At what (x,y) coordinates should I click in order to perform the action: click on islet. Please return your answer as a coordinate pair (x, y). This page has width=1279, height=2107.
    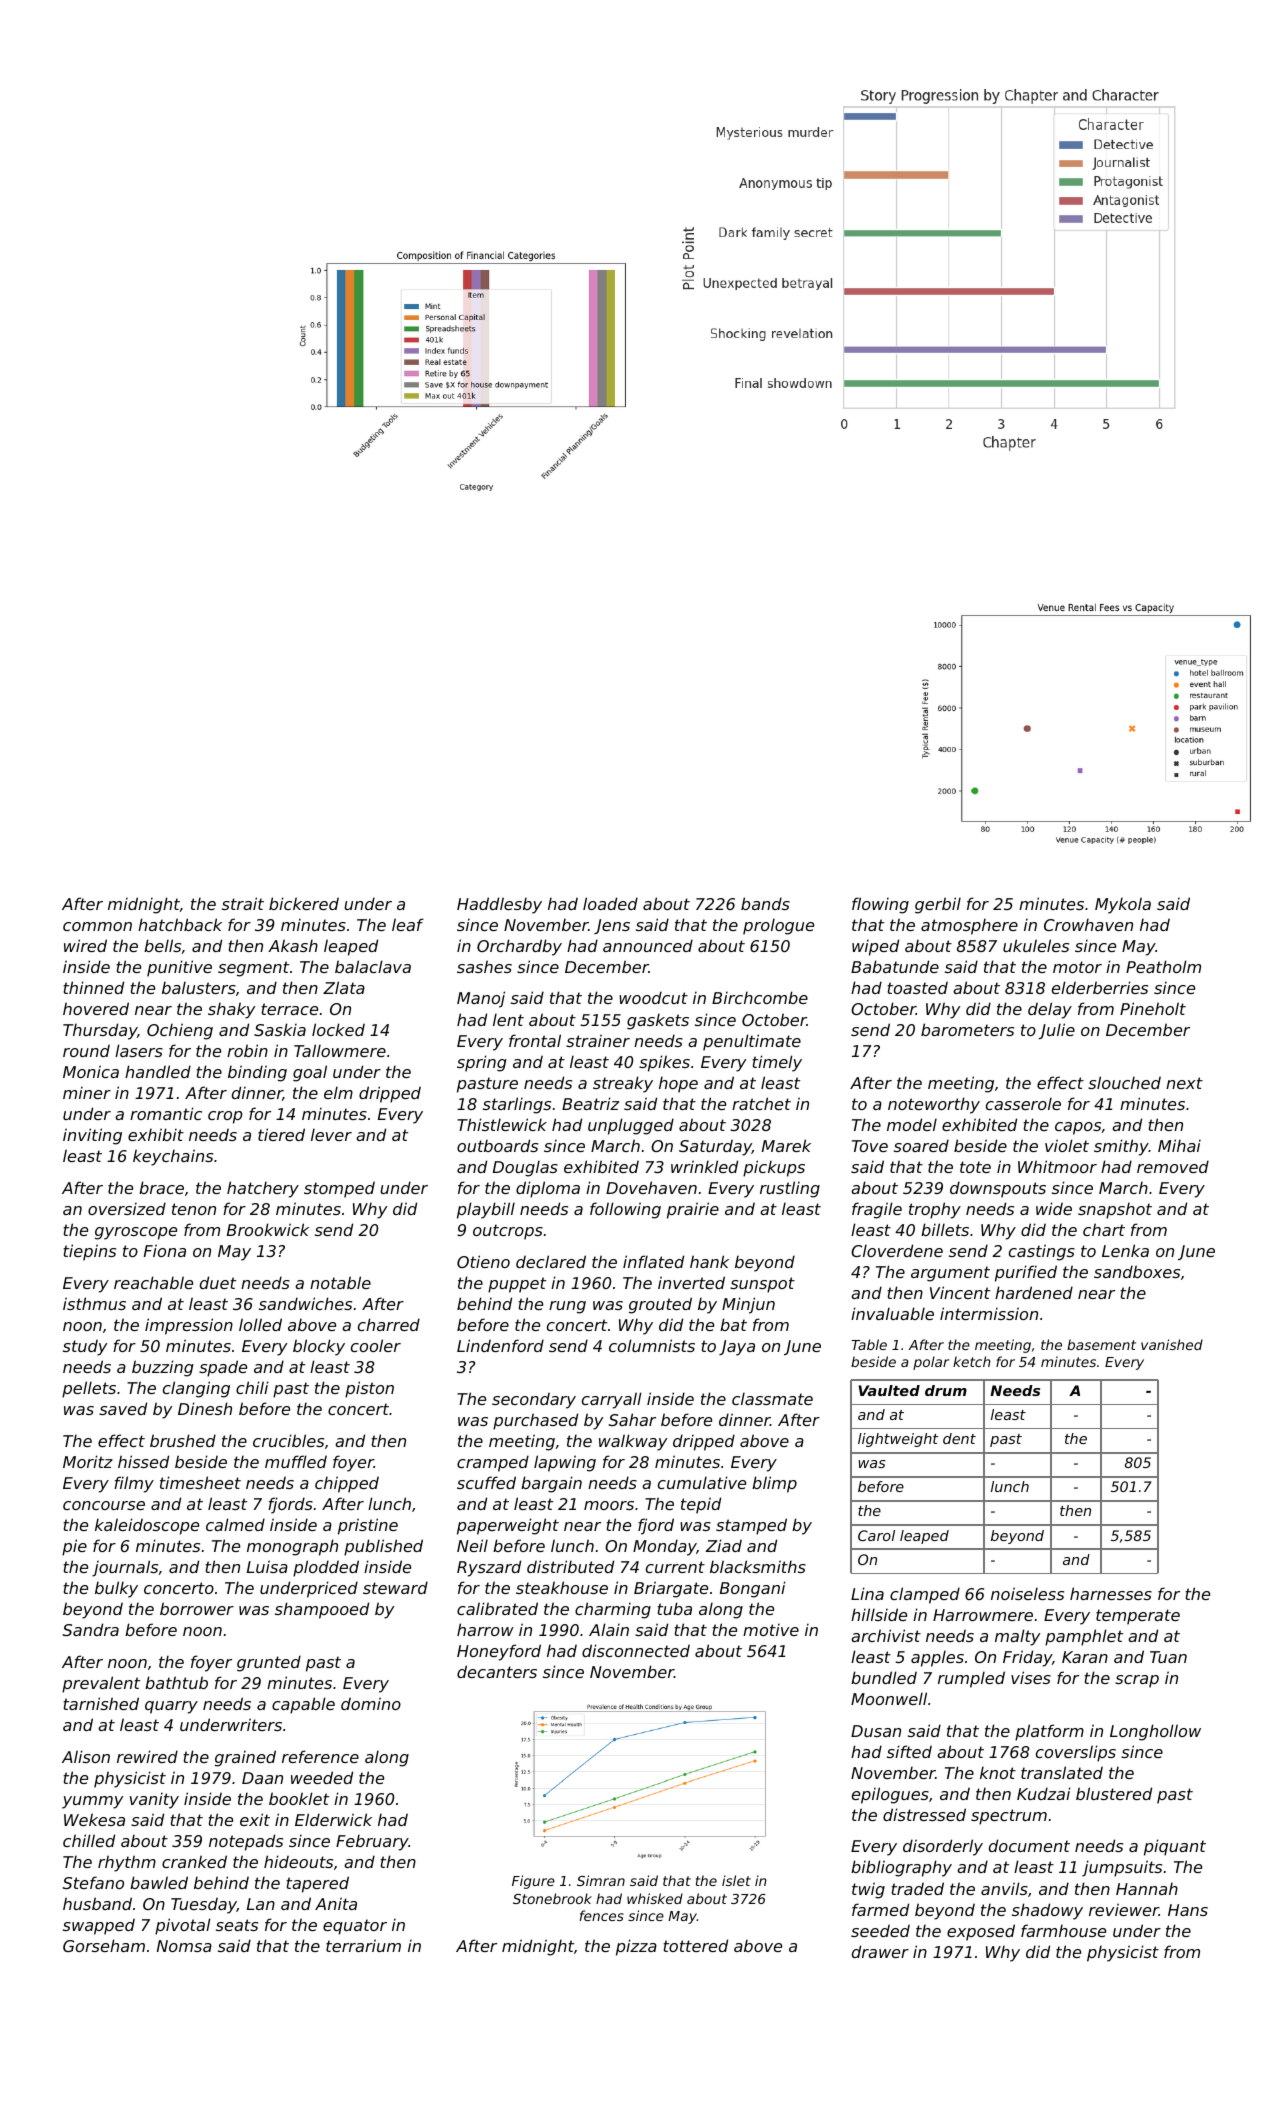
    Looking at the image, I should click on (736, 1880).
